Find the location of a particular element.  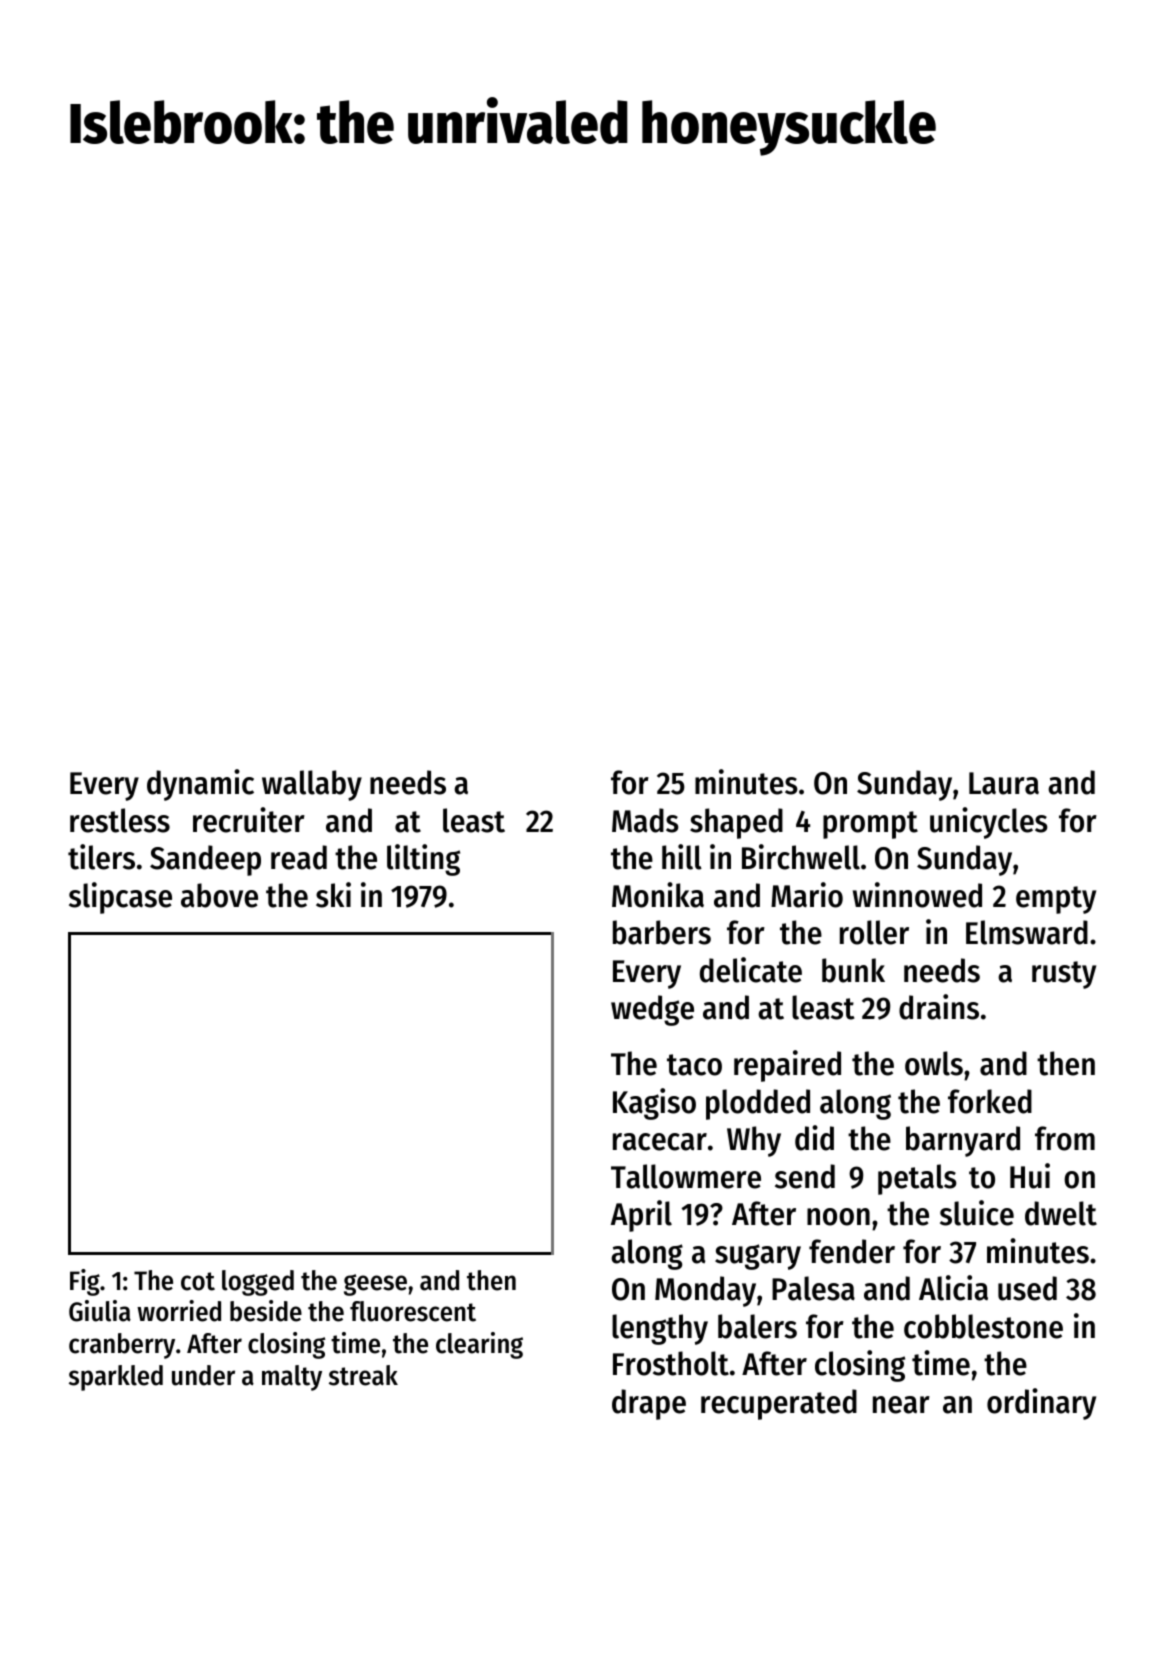

used is located at coordinates (1027, 1288).
